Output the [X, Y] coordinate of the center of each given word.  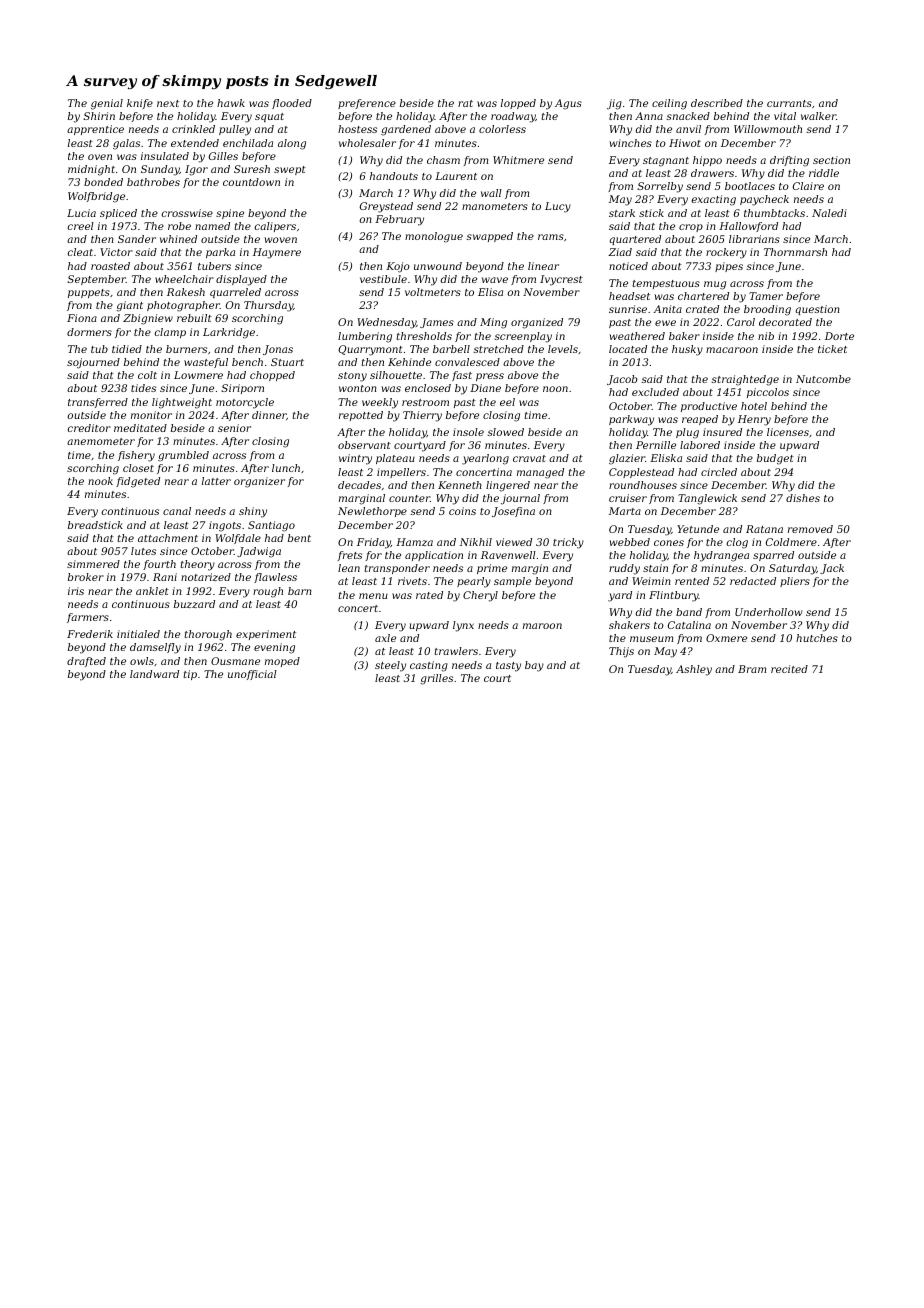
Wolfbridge [96, 197]
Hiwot [685, 143]
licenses [788, 432]
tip [190, 675]
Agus [568, 104]
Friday [374, 543]
